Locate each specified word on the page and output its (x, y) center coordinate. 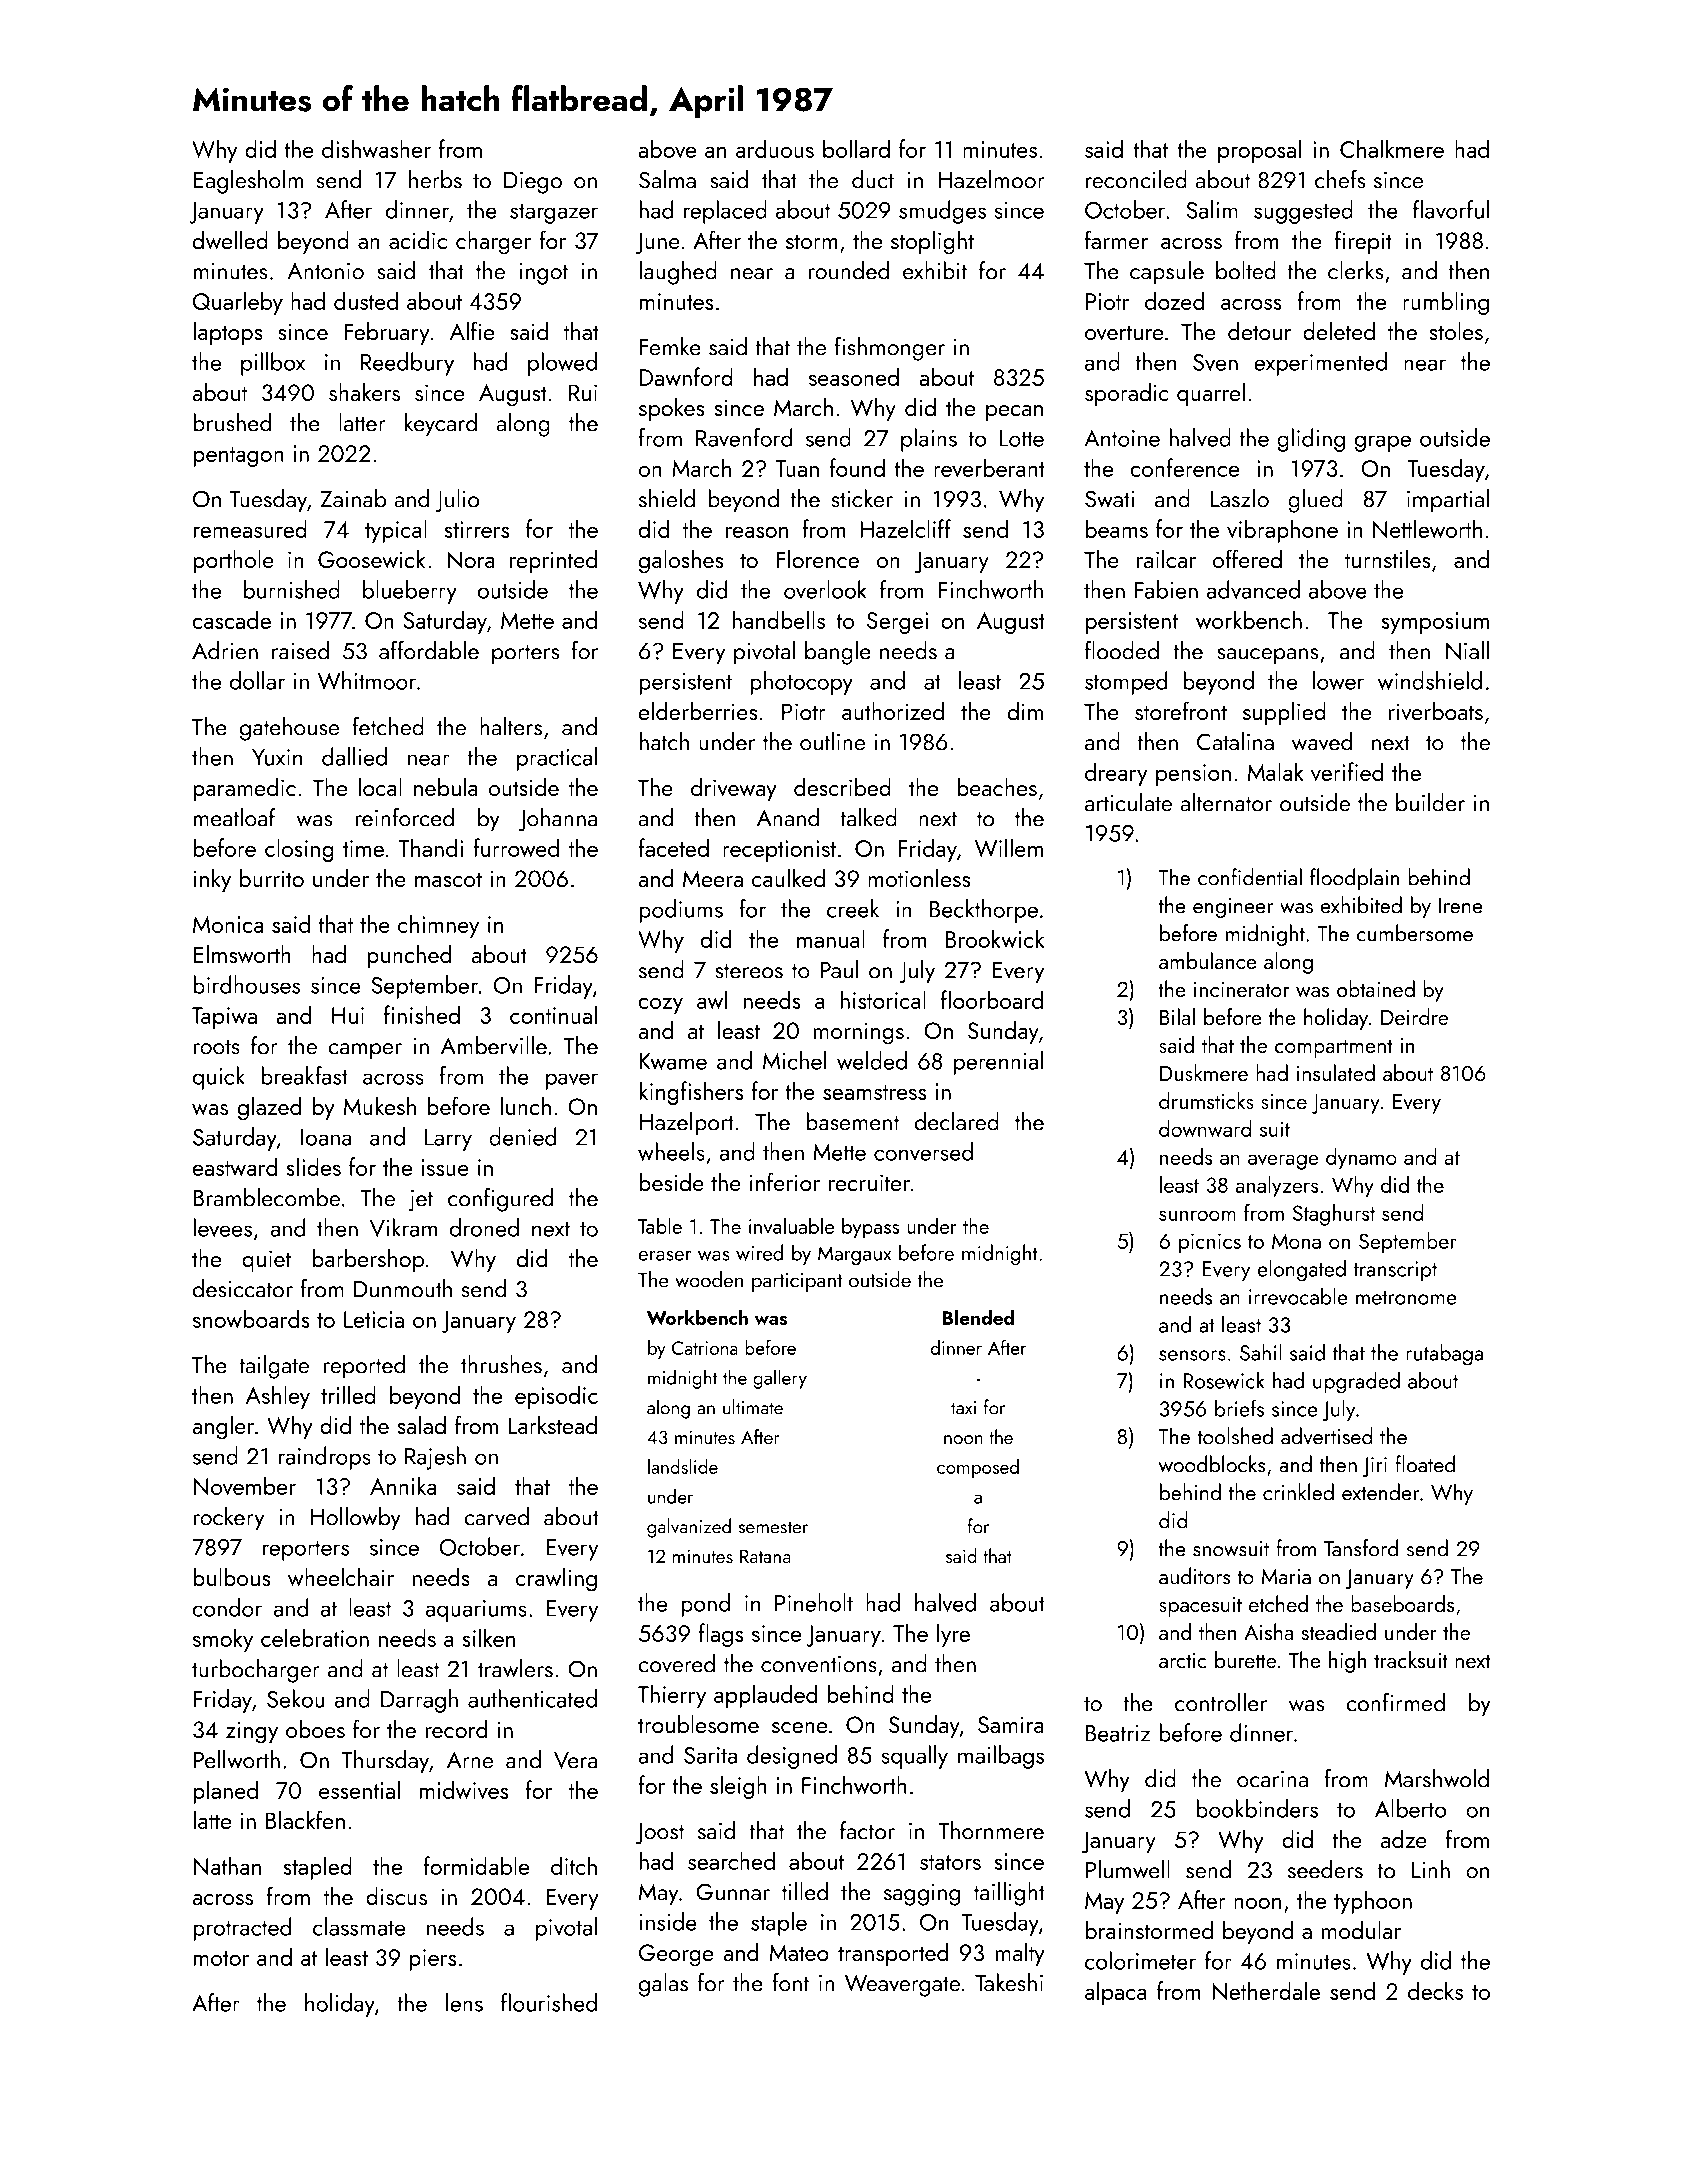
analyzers (1277, 1187)
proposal (1259, 151)
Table (660, 1225)
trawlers (515, 1668)
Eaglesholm (248, 182)
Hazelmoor (992, 179)
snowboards (251, 1318)
